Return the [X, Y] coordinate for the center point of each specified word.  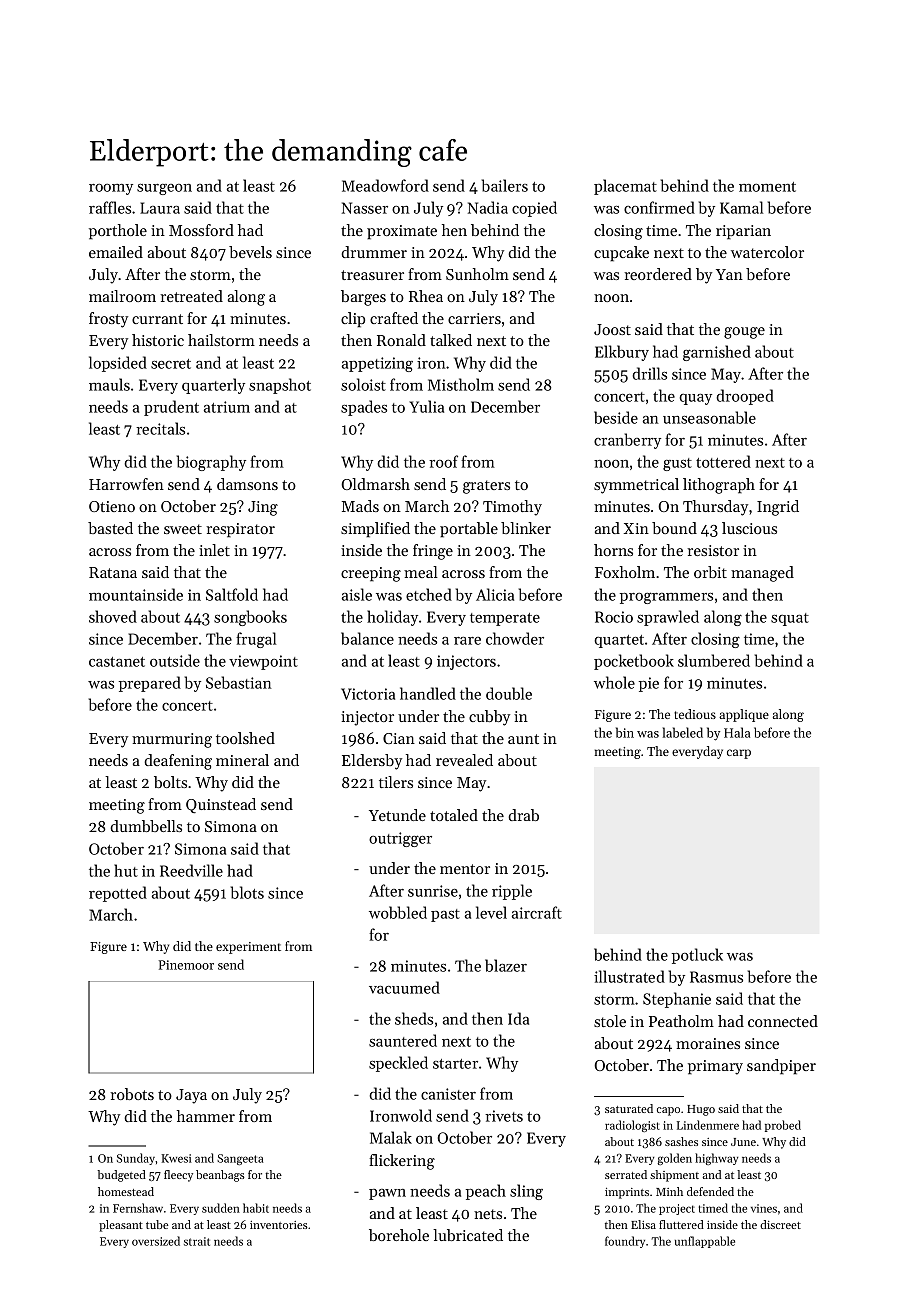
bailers [505, 185]
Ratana [113, 572]
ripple [512, 892]
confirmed [659, 207]
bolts [170, 782]
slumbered [714, 660]
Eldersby [372, 762]
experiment [248, 948]
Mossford [201, 230]
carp [739, 754]
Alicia [495, 594]
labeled [683, 732]
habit [256, 1208]
